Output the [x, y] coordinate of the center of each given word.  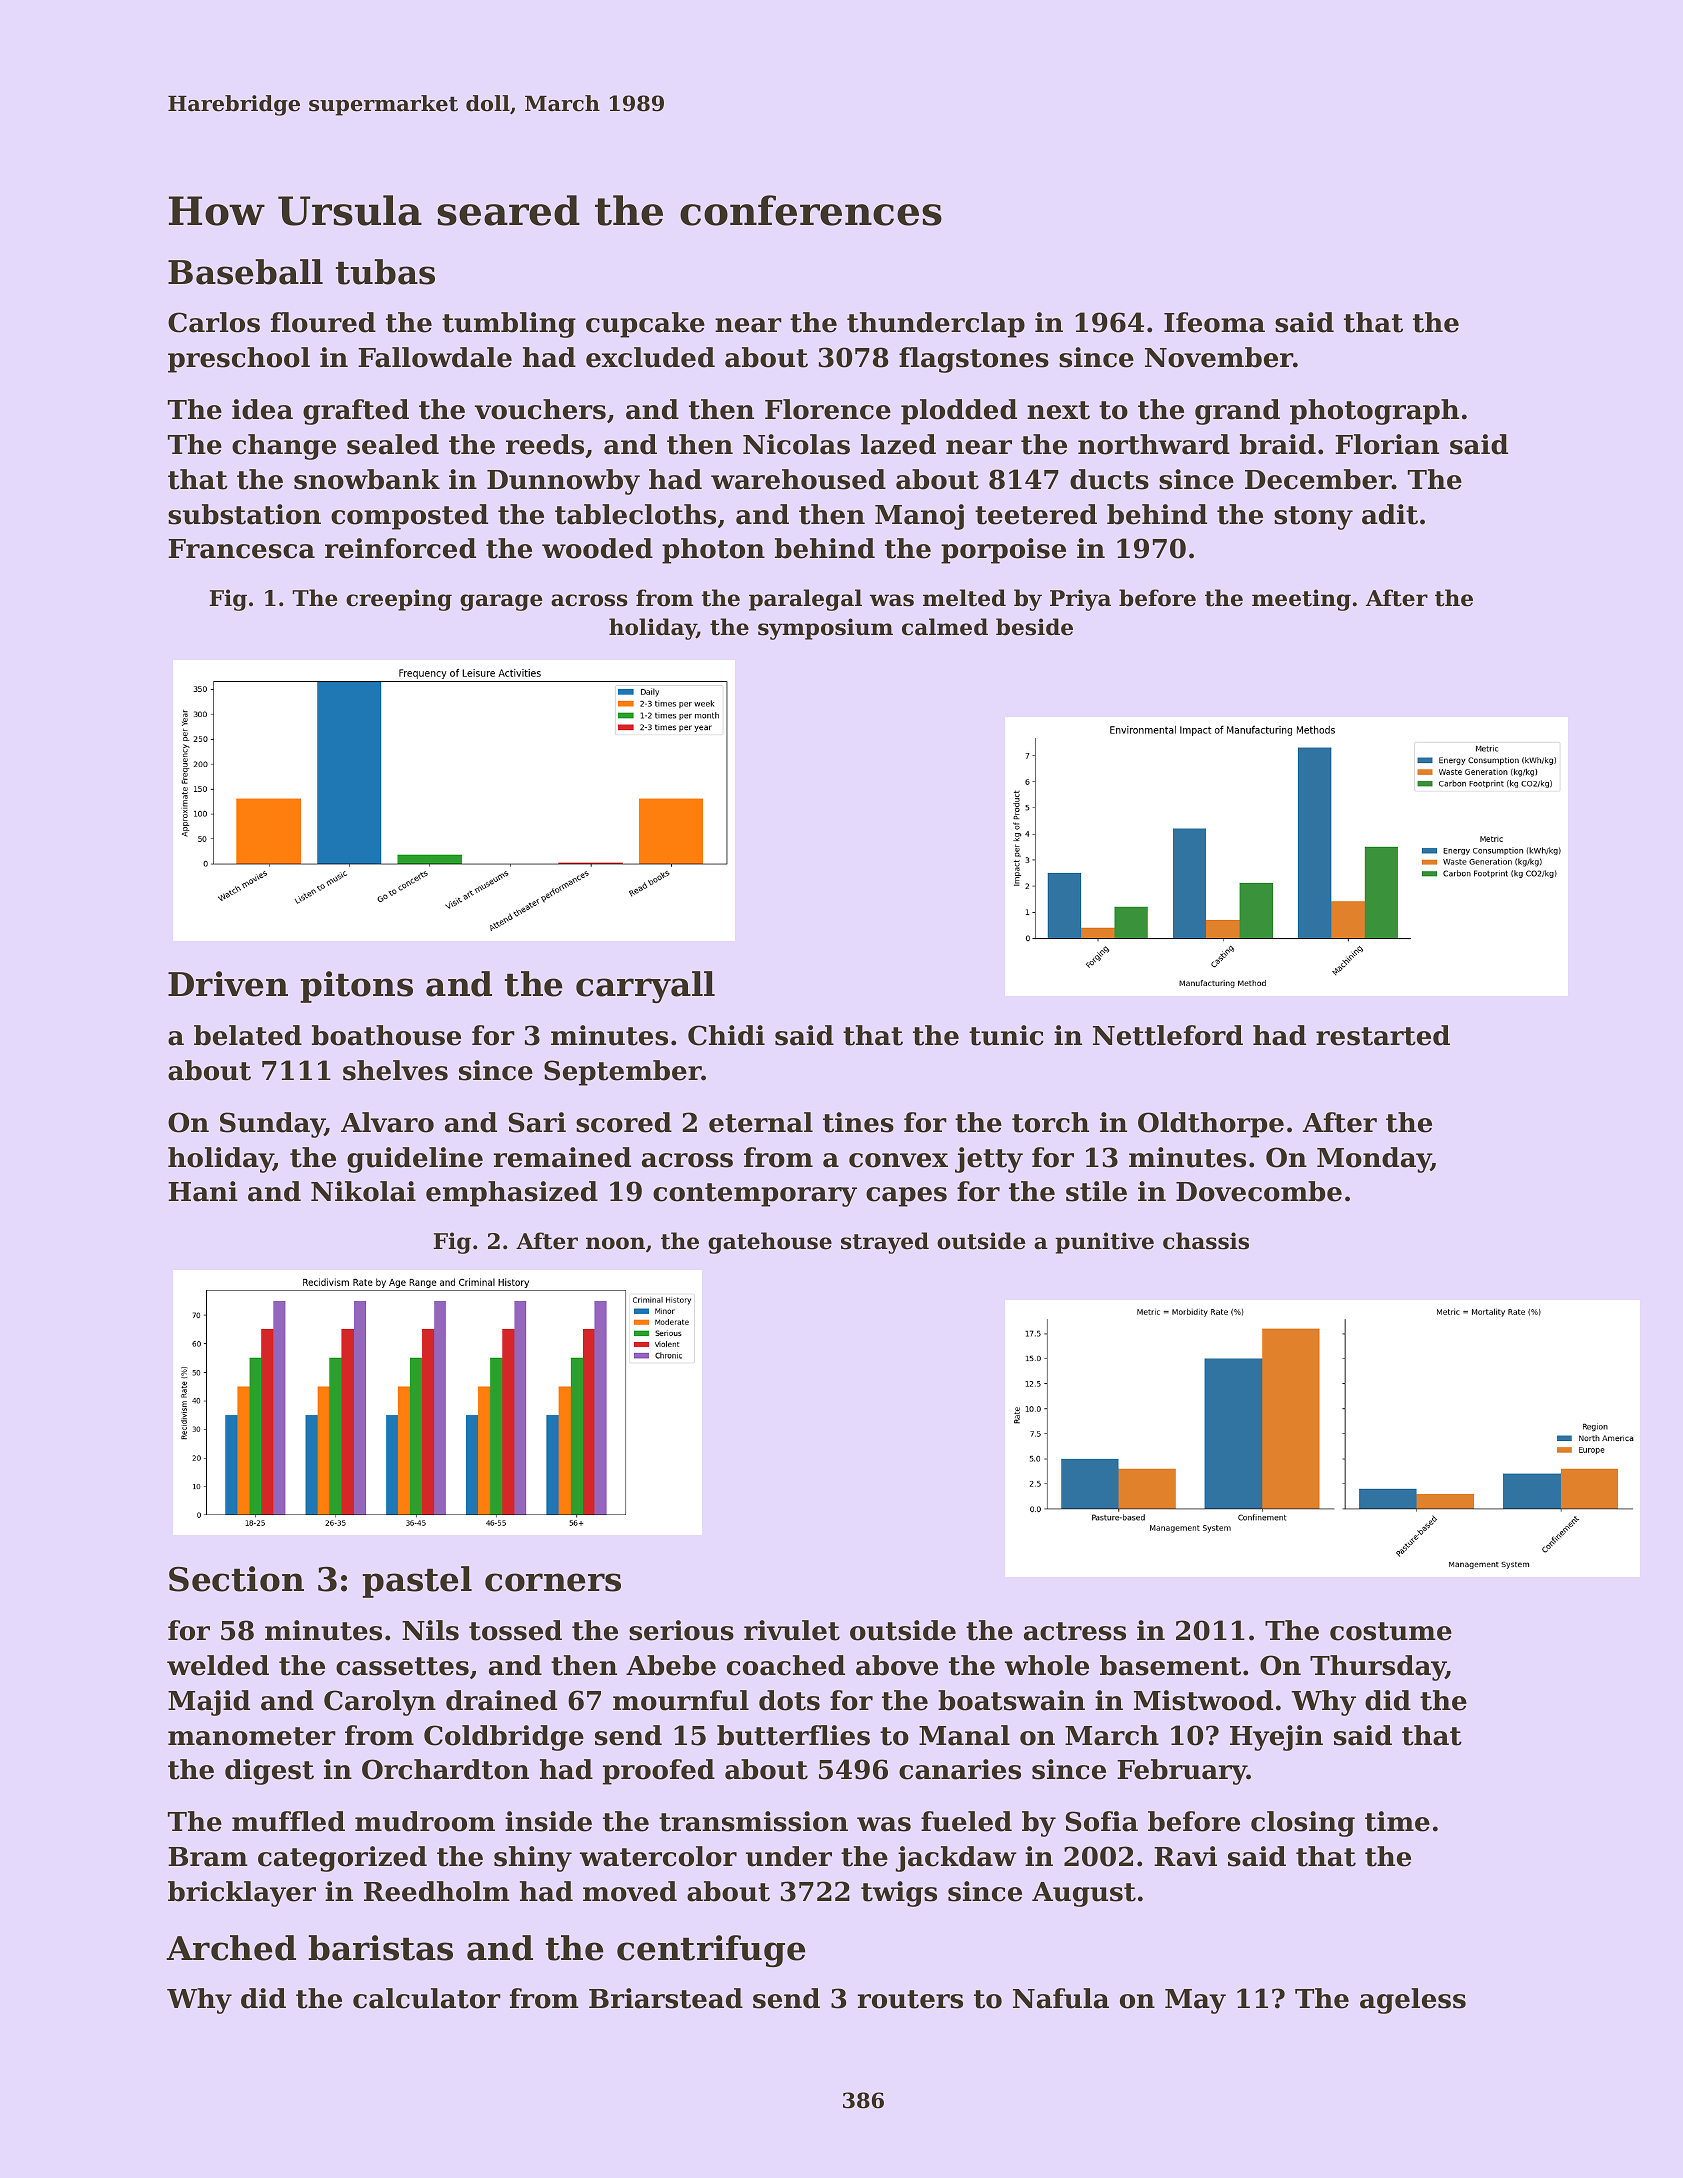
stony [1313, 518]
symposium [825, 629]
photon [713, 551]
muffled [288, 1821]
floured [323, 322]
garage [501, 602]
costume [1391, 1631]
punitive [1104, 1243]
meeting [1301, 600]
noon [615, 1243]
